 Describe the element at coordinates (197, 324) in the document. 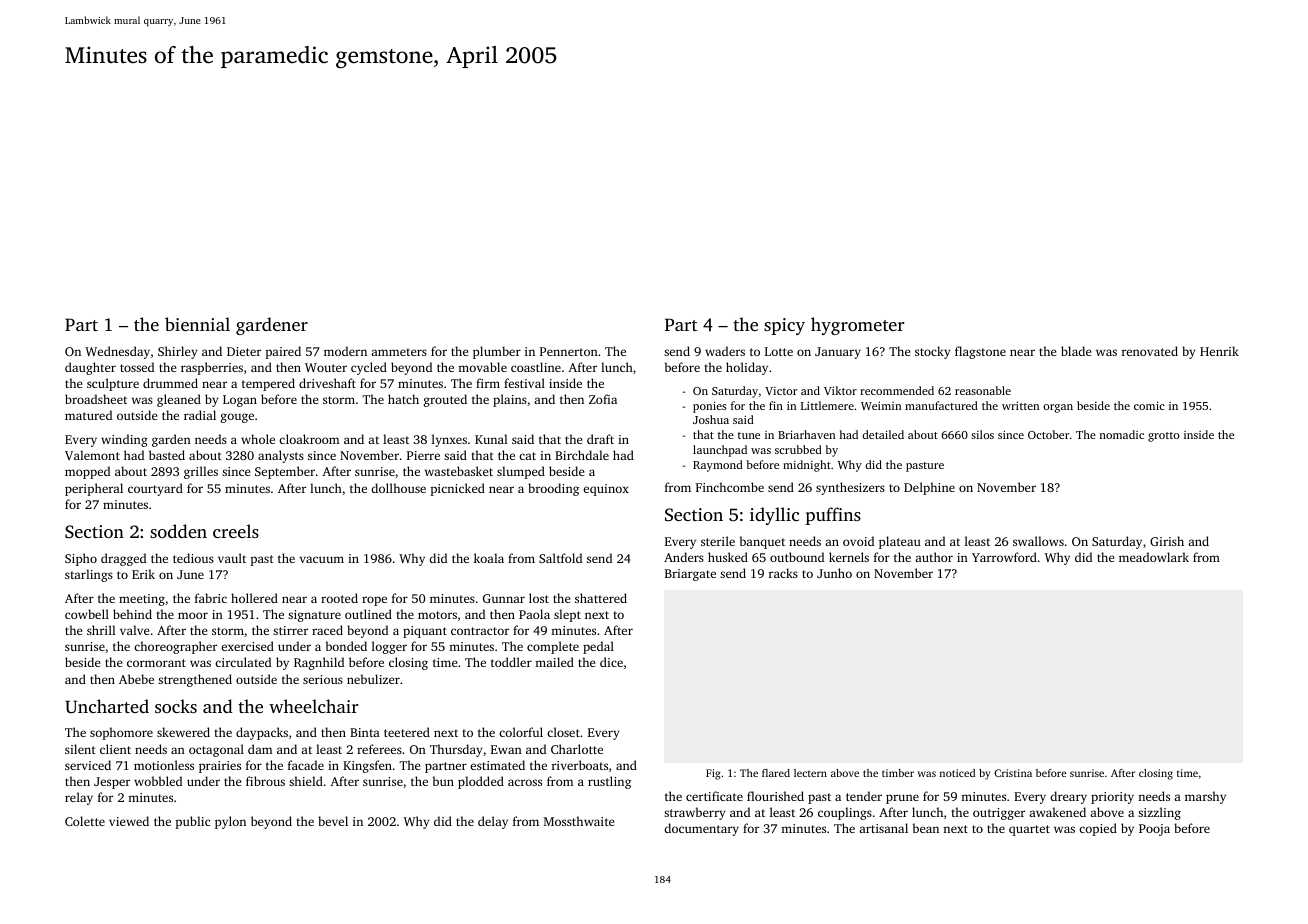

I see `biennial` at that location.
